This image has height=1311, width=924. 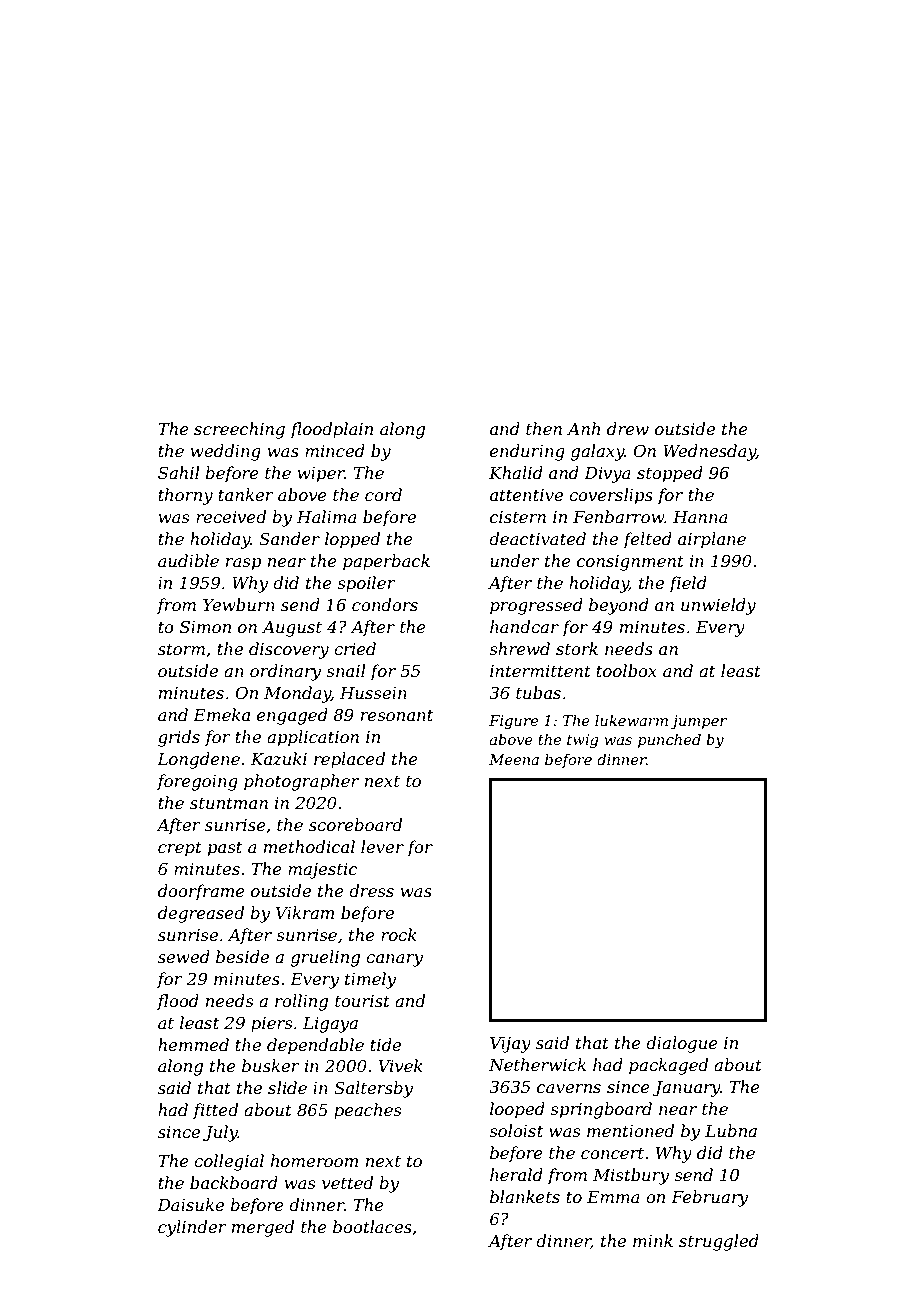 What do you see at coordinates (263, 1228) in the image?
I see `merged` at bounding box center [263, 1228].
